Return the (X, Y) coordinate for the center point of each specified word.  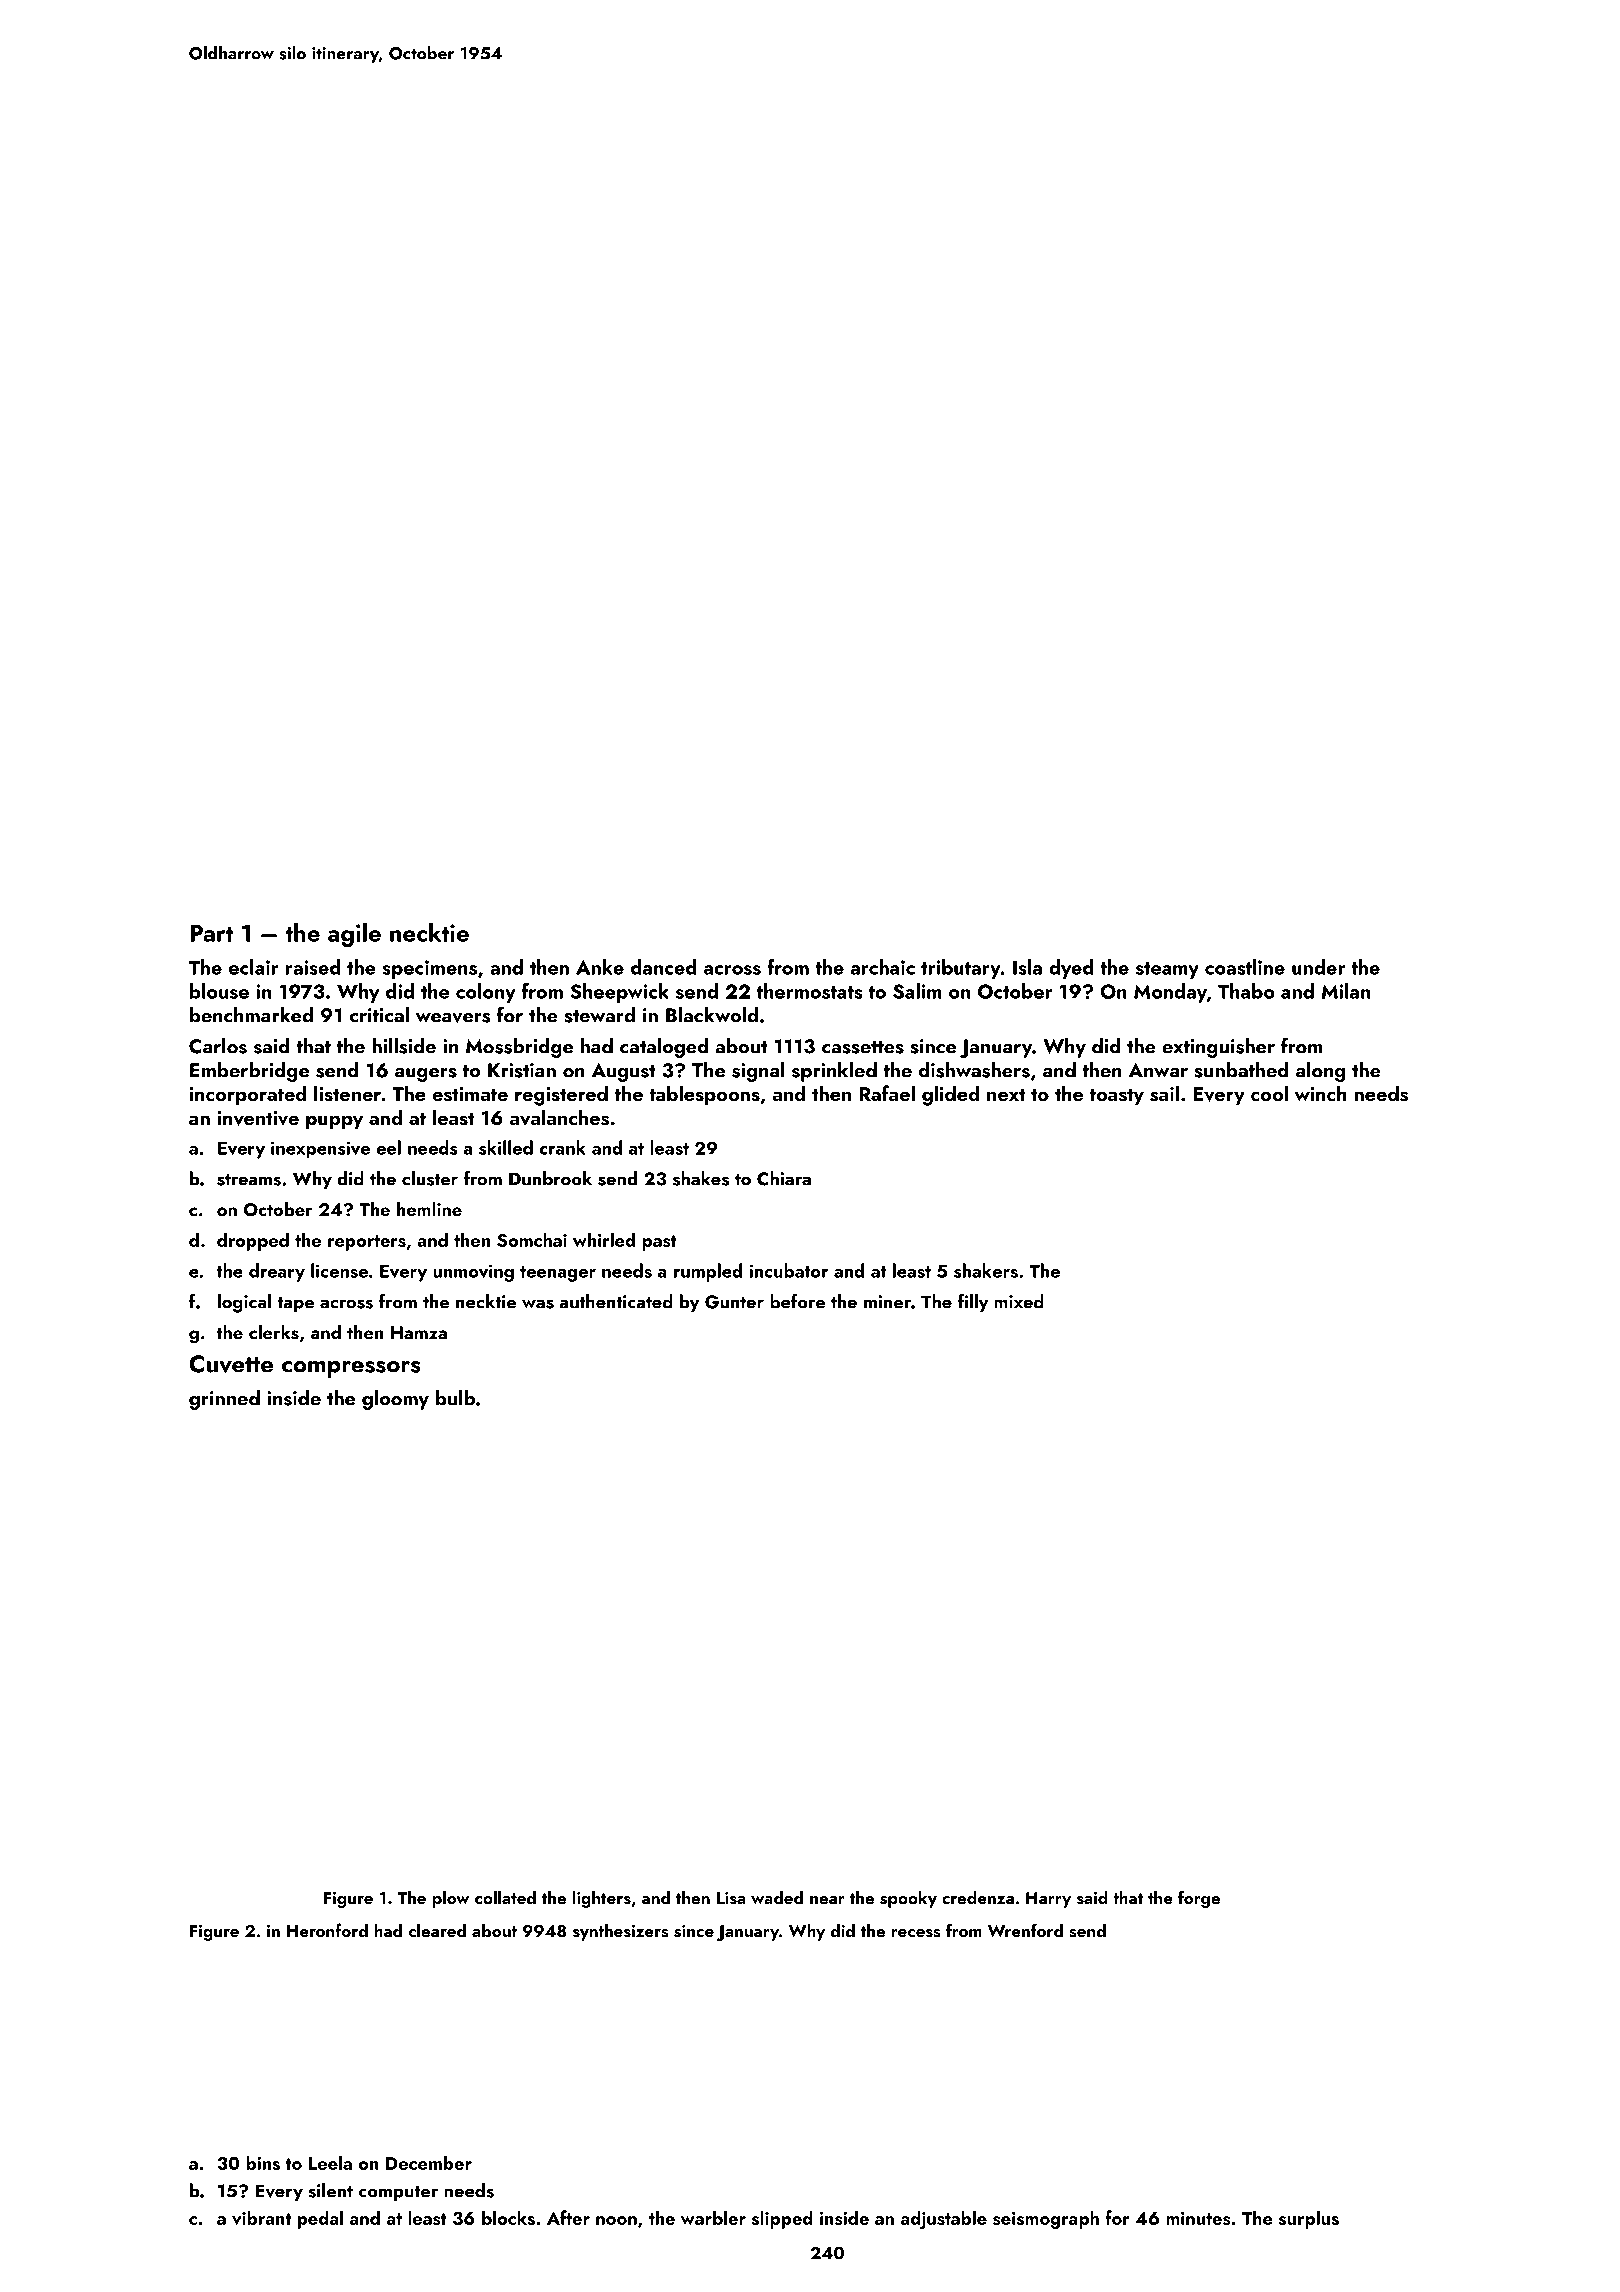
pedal (320, 2219)
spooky (908, 1899)
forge (1199, 1899)
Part (211, 933)
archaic (883, 967)
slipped (782, 2219)
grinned (224, 1400)
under (1318, 967)
